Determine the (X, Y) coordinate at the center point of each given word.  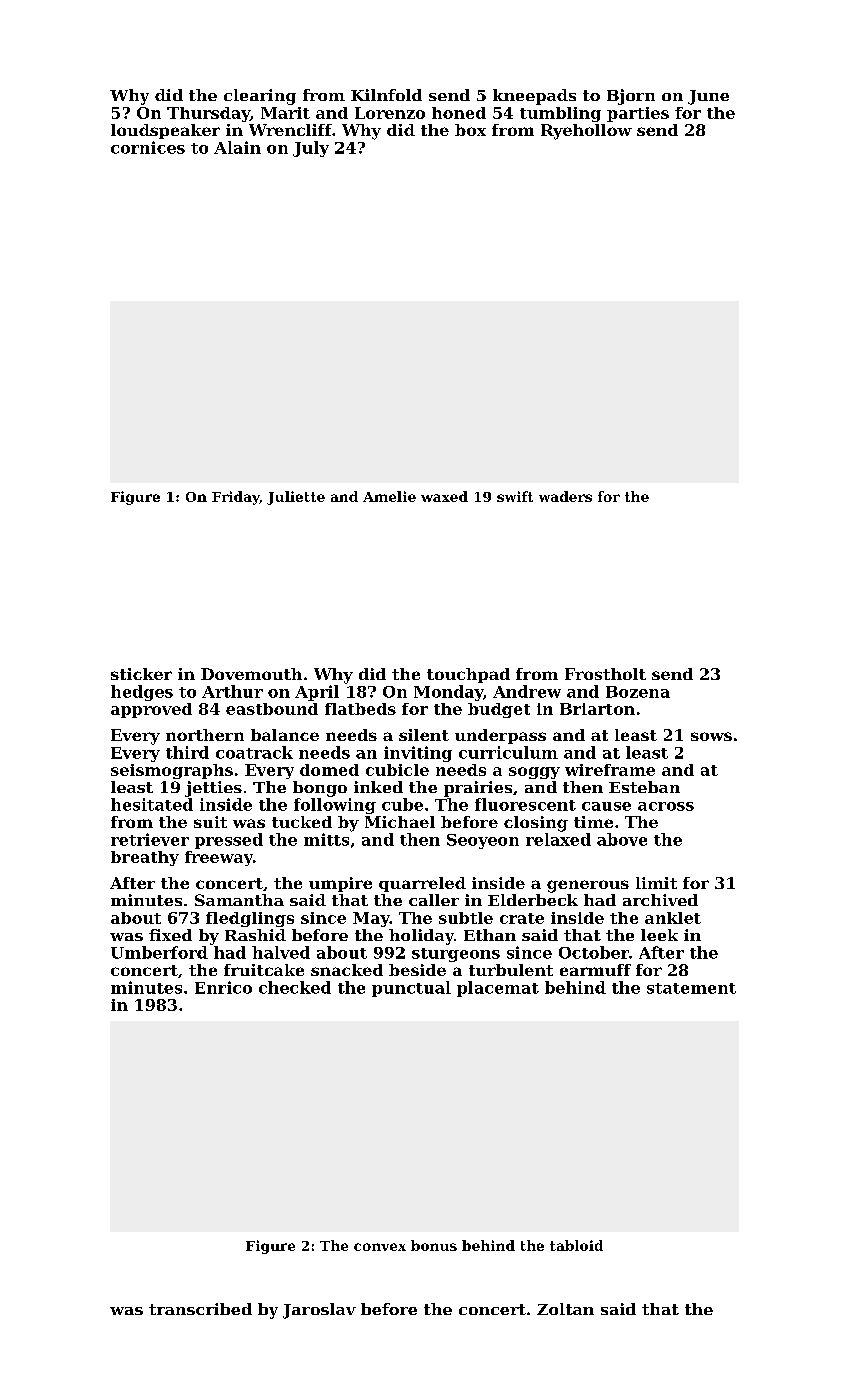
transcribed (200, 1309)
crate (522, 918)
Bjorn (631, 97)
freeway (219, 858)
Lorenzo (390, 113)
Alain (237, 147)
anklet (673, 918)
